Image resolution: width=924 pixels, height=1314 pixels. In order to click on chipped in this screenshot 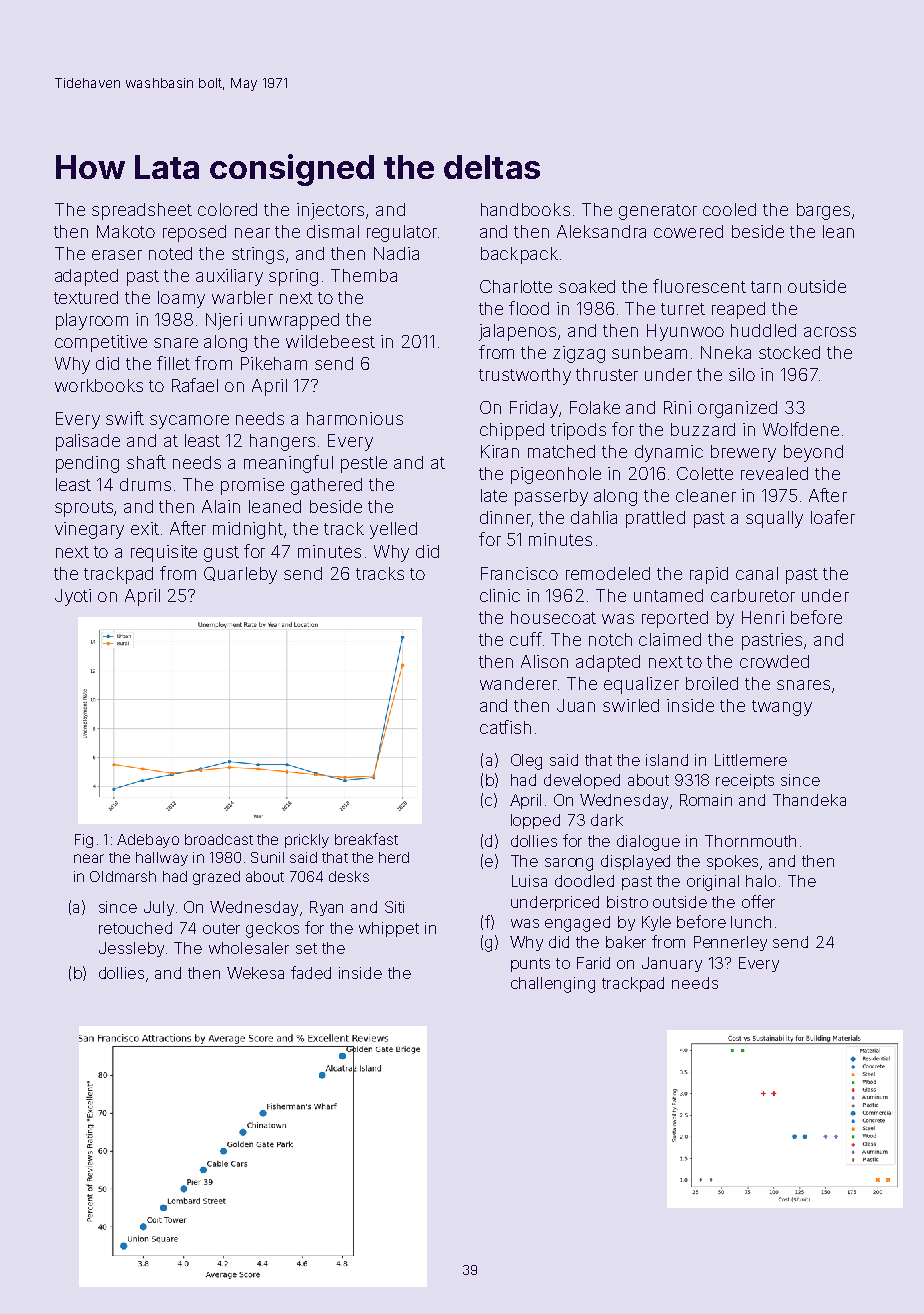, I will do `click(512, 431)`.
